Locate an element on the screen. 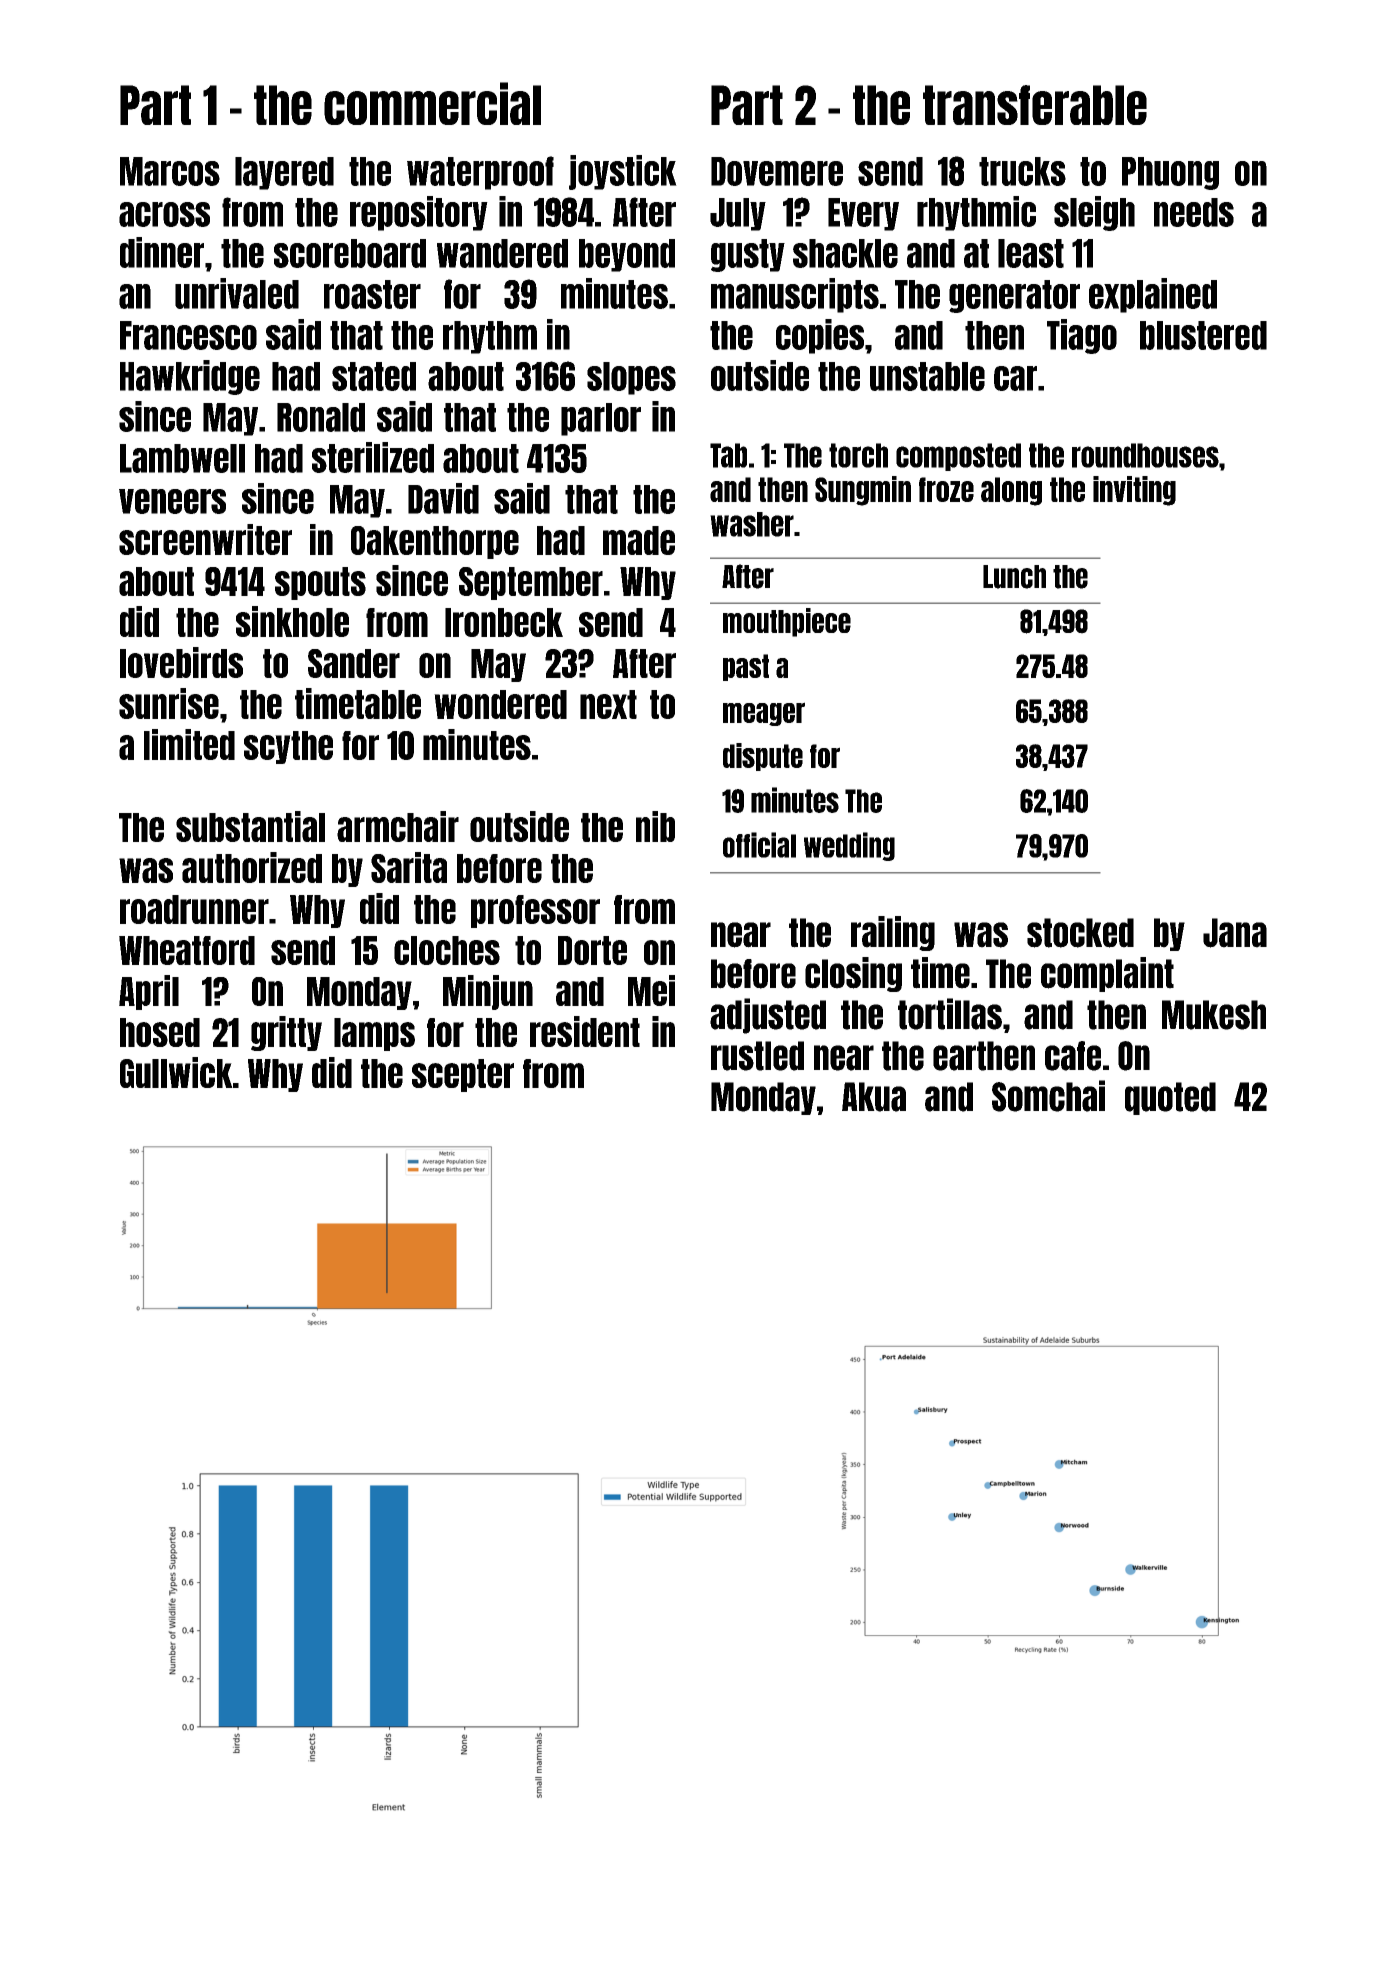 Image resolution: width=1386 pixels, height=1969 pixels. Somchai is located at coordinates (1048, 1096).
